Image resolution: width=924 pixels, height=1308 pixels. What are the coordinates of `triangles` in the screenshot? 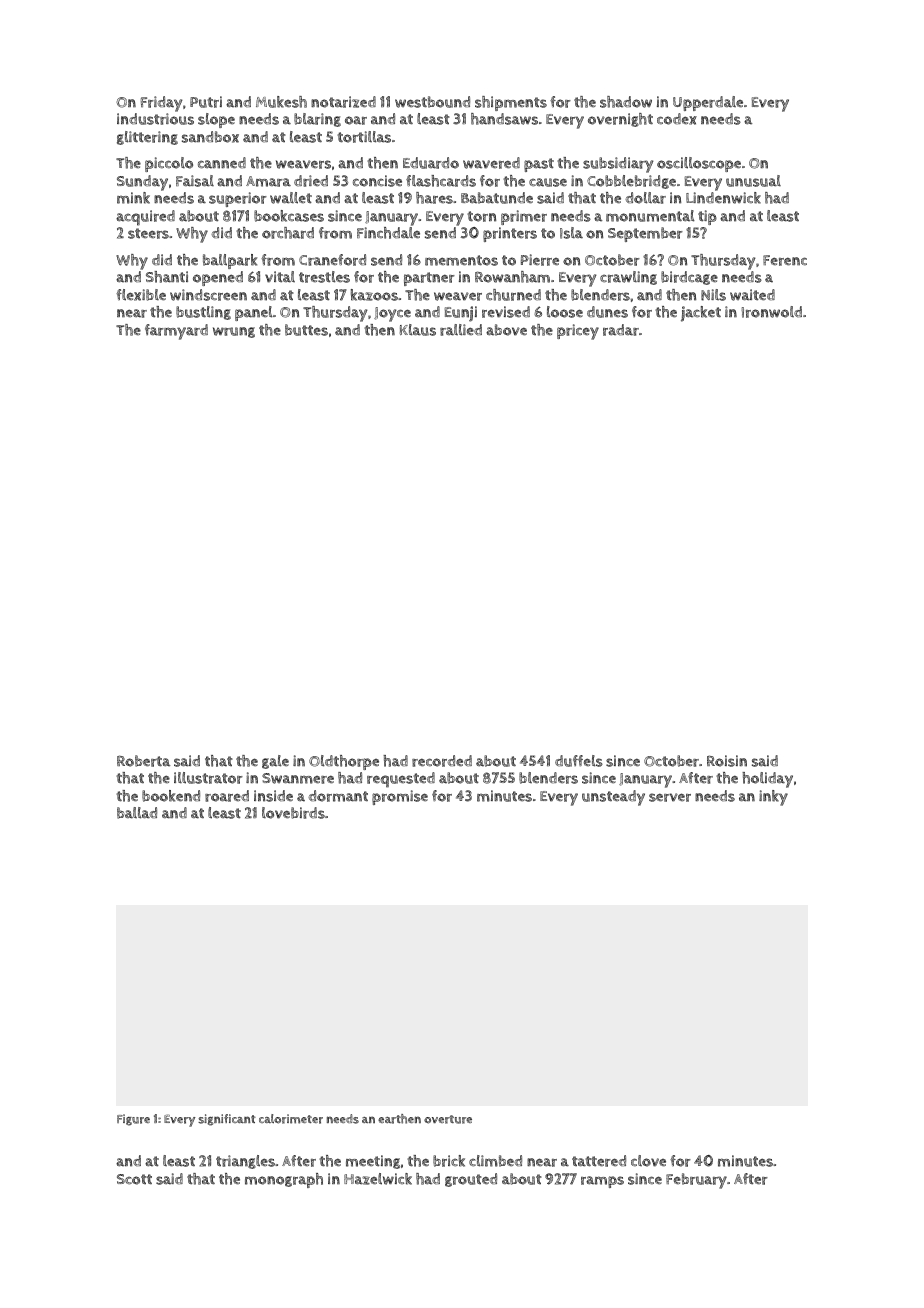 It's located at (245, 1162).
